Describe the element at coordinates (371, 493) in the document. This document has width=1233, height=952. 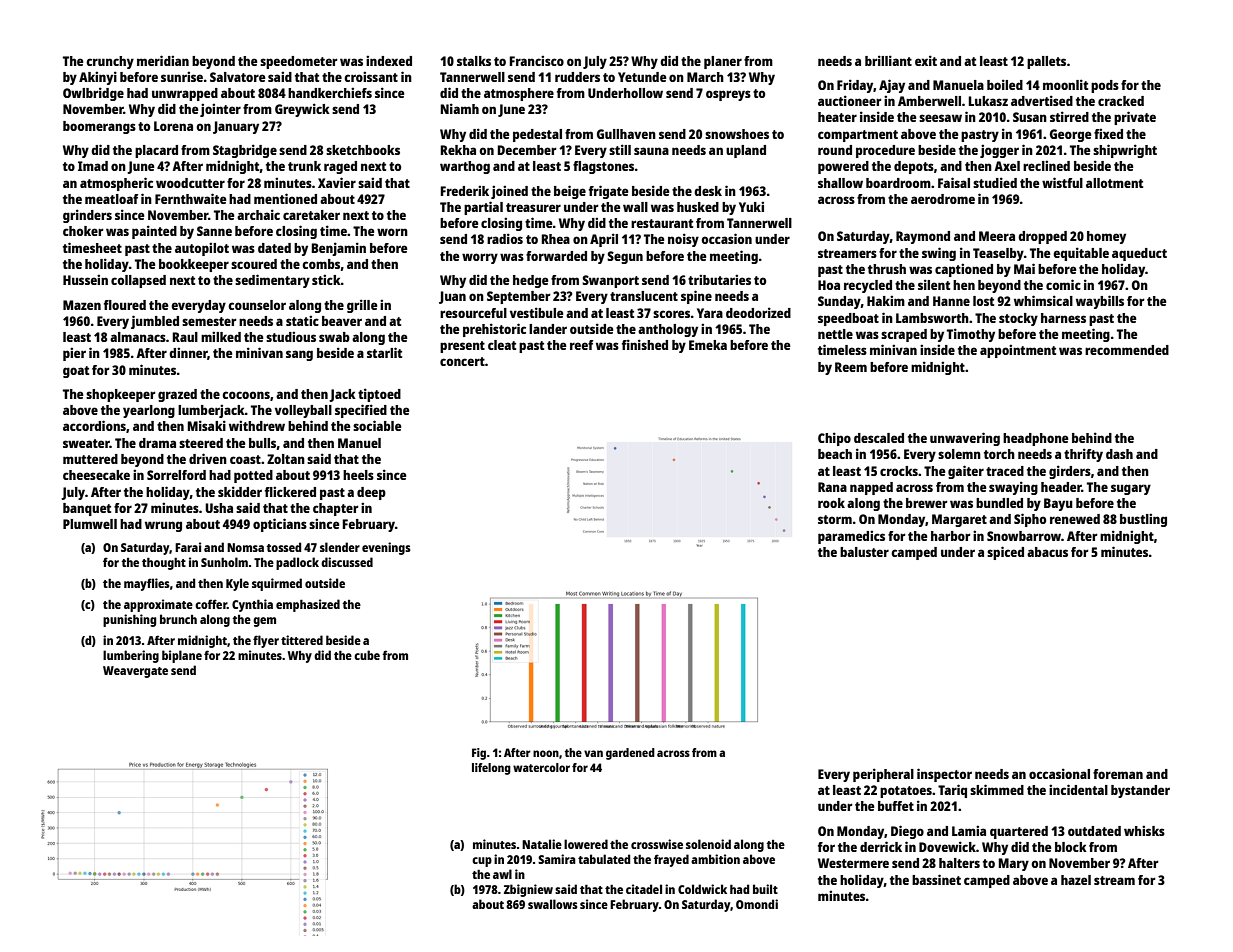
I see `deep` at that location.
